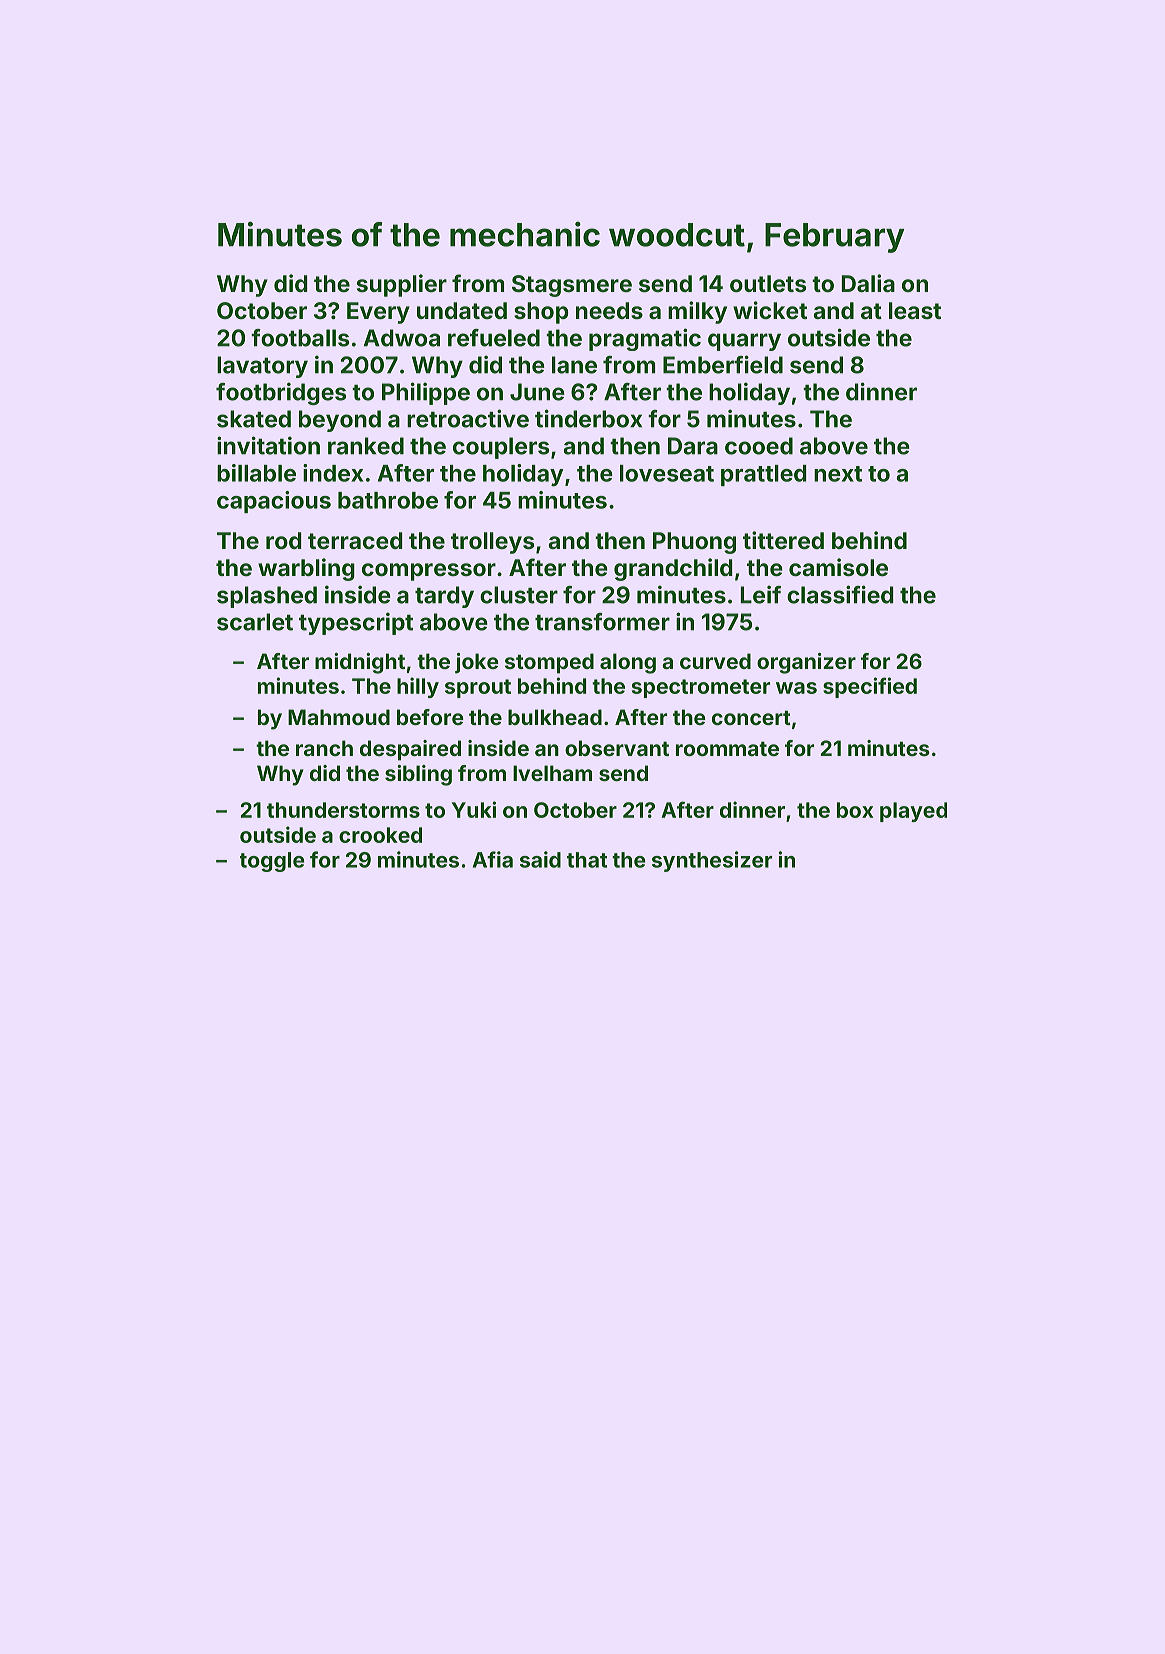 The height and width of the screenshot is (1654, 1165). Describe the element at coordinates (838, 567) in the screenshot. I see `camisole` at that location.
